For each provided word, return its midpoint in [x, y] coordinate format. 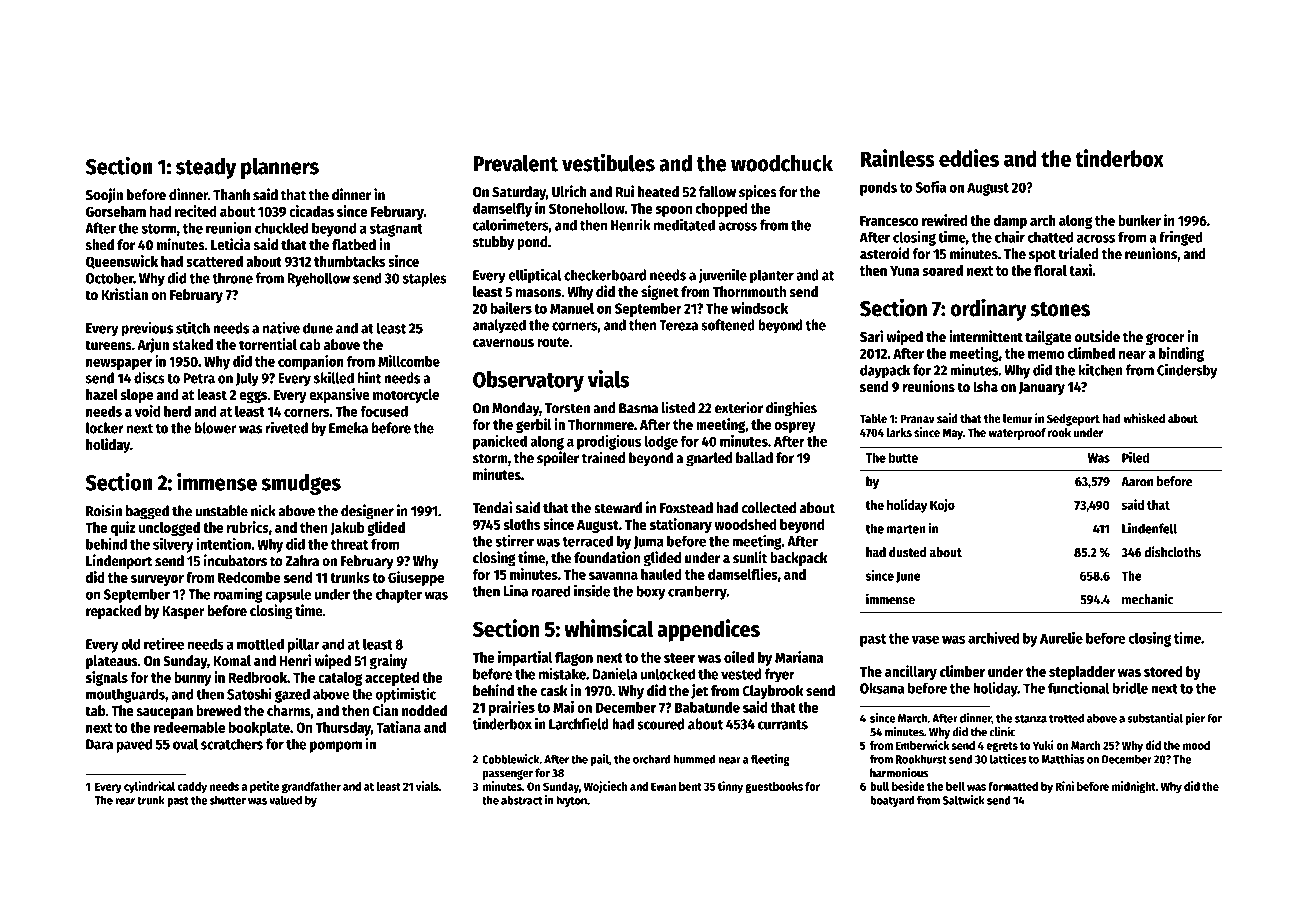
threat [349, 544]
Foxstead [686, 508]
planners [280, 168]
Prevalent [515, 163]
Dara [99, 744]
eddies [969, 158]
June [908, 577]
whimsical [608, 628]
